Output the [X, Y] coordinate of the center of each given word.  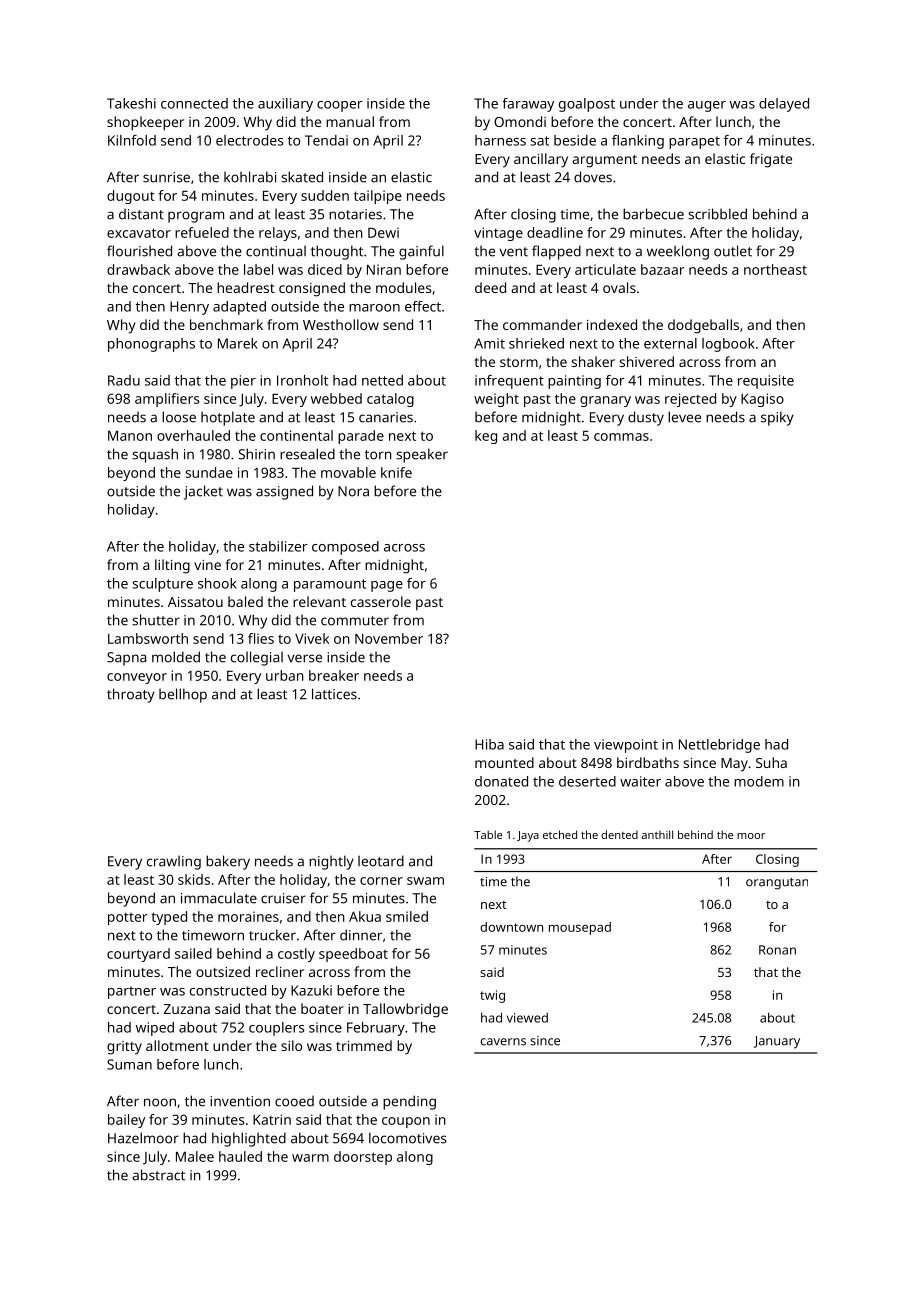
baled [245, 601]
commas [621, 437]
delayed [784, 105]
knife [396, 472]
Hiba [489, 744]
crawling [174, 862]
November [389, 638]
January [777, 1042]
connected [194, 103]
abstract [158, 1175]
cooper [339, 106]
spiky [777, 418]
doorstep [363, 1158]
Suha [771, 762]
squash [155, 455]
